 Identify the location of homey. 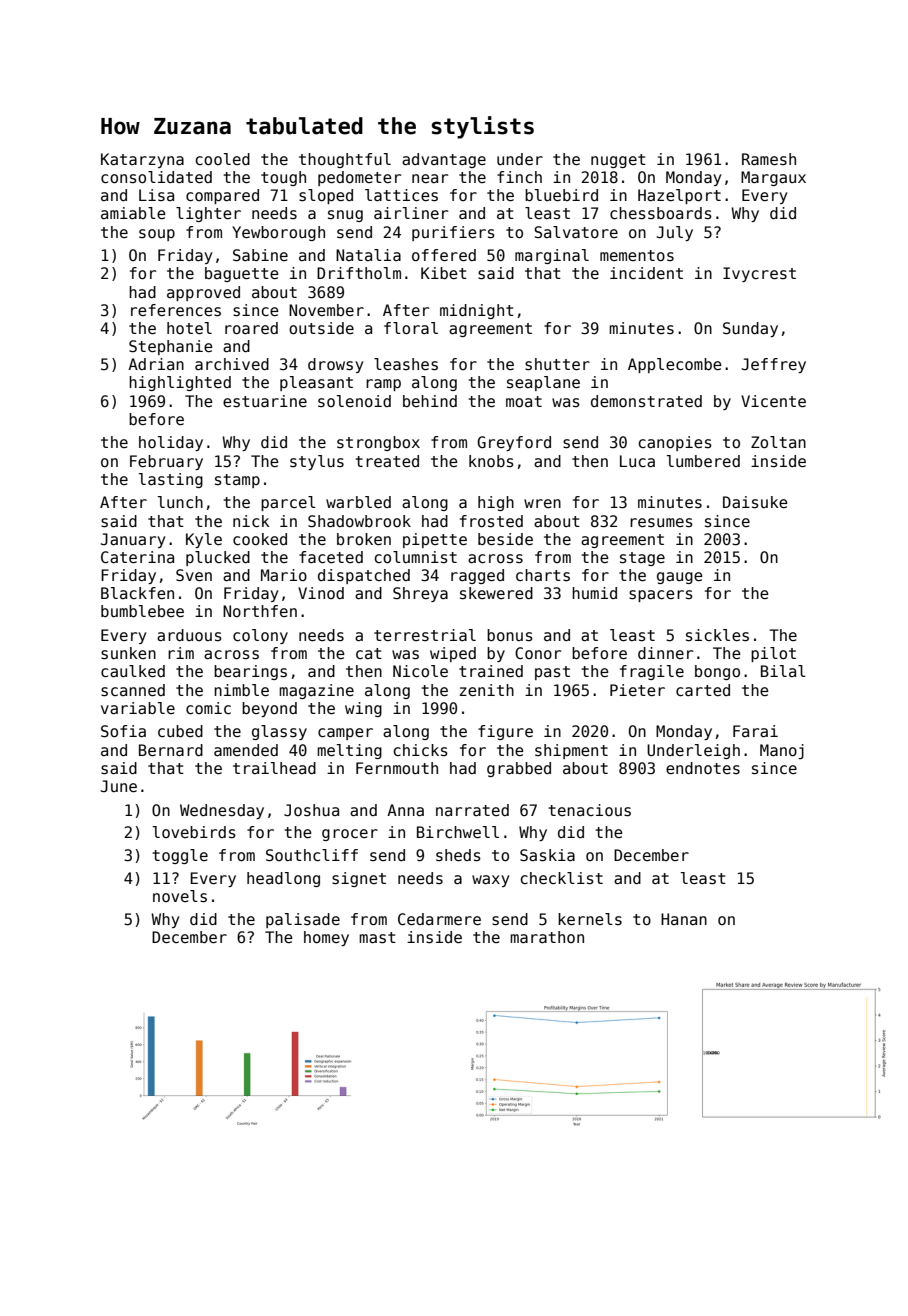
(326, 938).
